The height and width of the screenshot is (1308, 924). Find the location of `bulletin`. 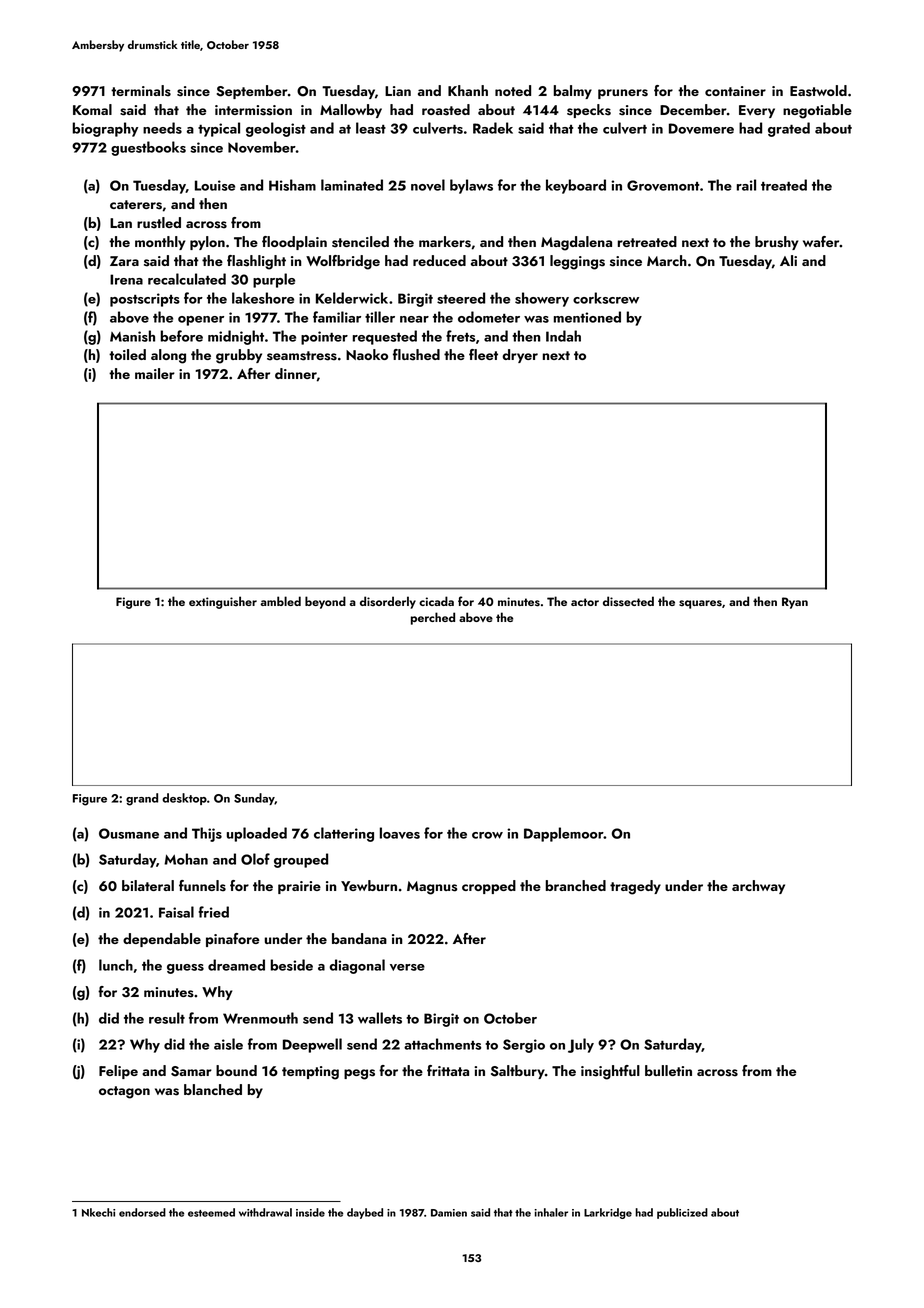

bulletin is located at coordinates (668, 1070).
